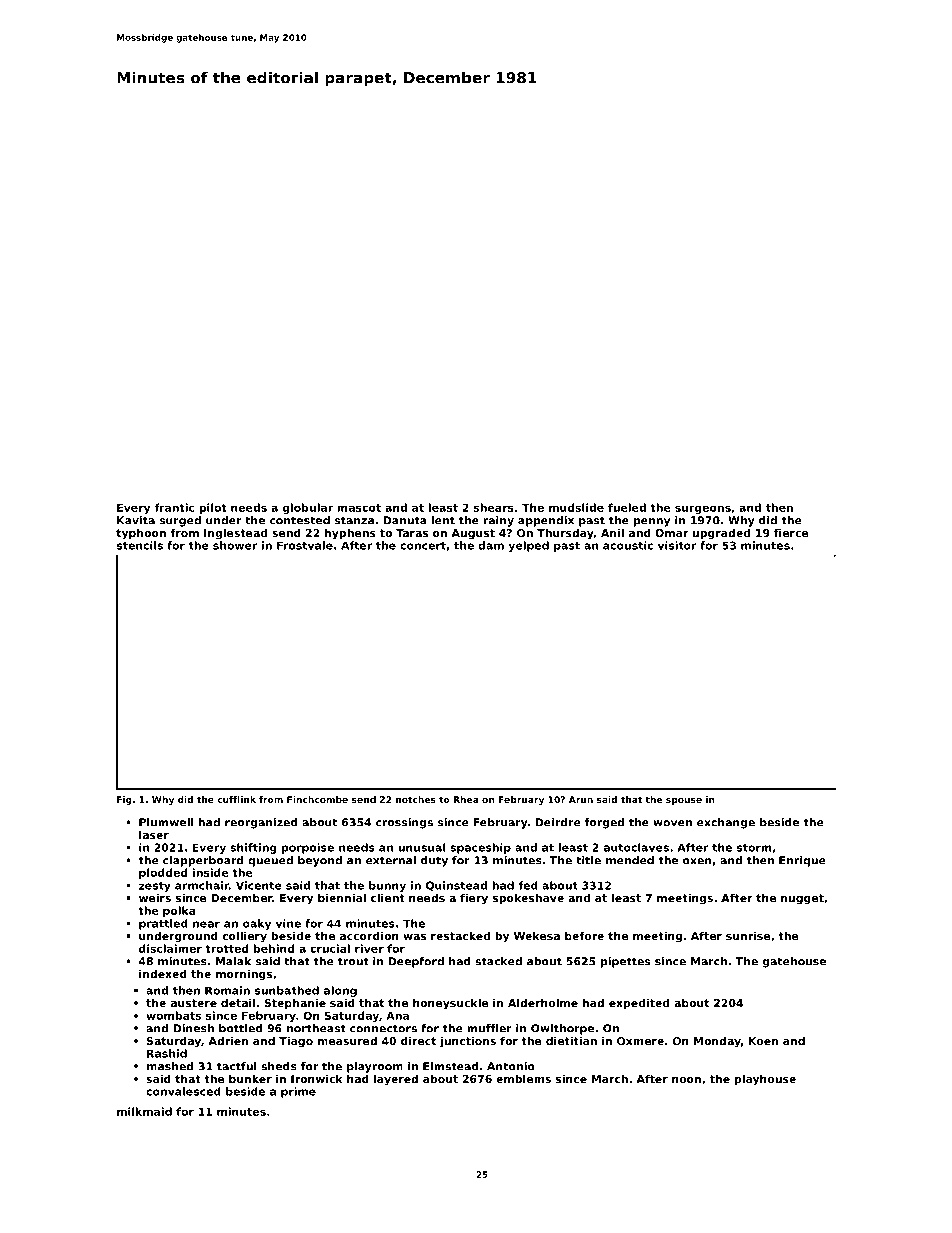  Describe the element at coordinates (124, 800) in the screenshot. I see `Fig` at that location.
